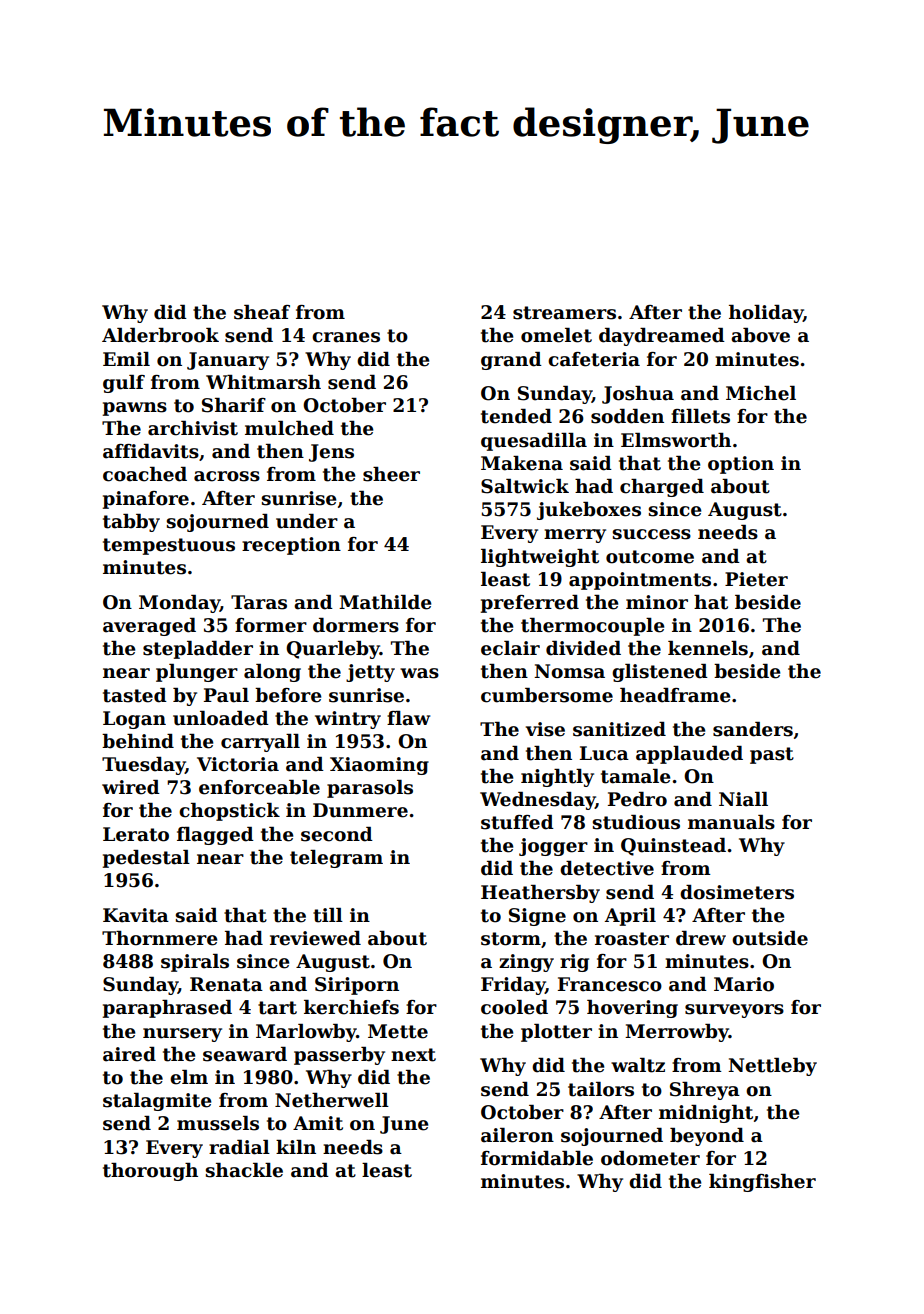 The image size is (924, 1314). What do you see at coordinates (708, 648) in the document?
I see `kennels` at bounding box center [708, 648].
